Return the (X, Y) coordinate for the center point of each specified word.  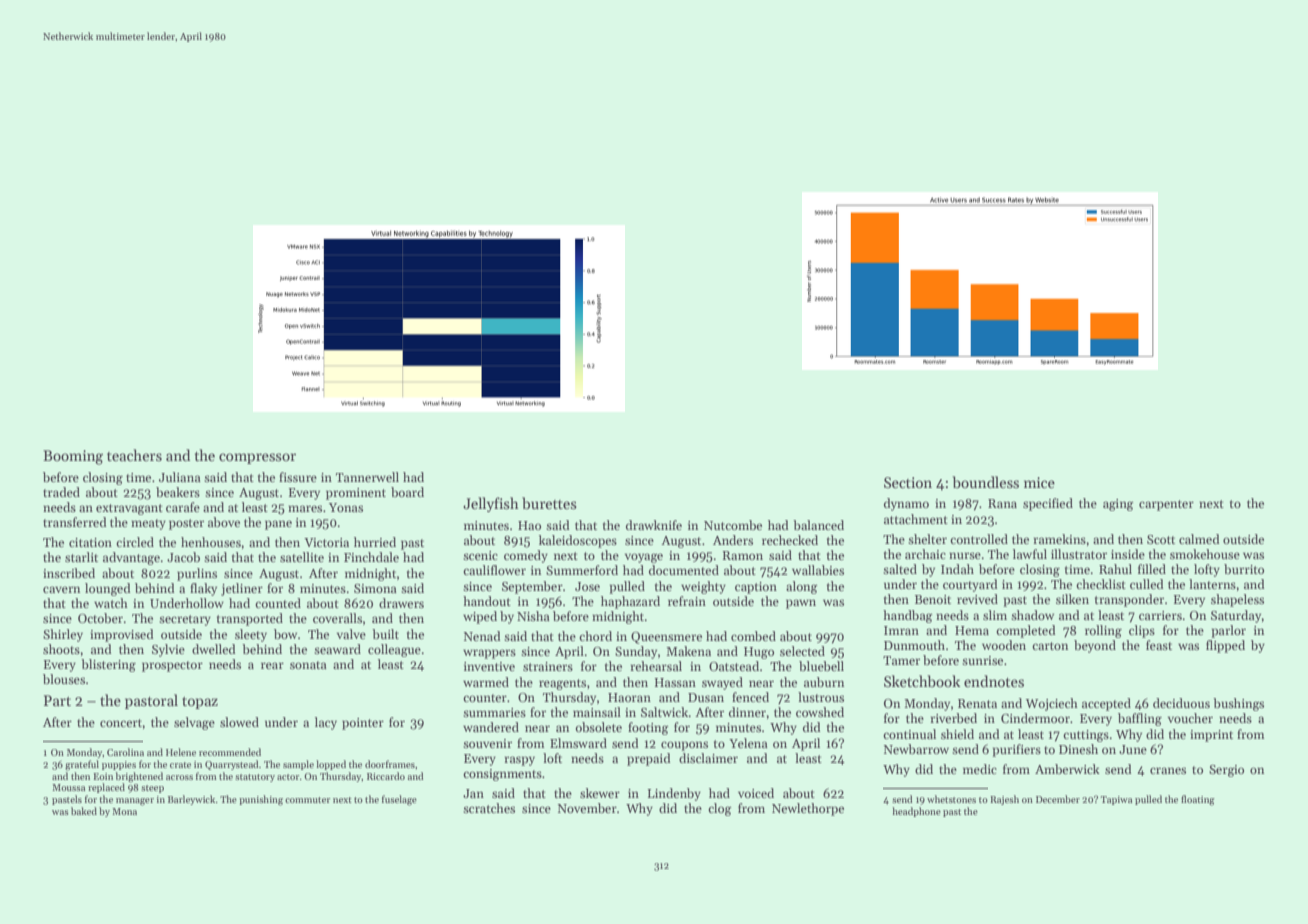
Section (908, 482)
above (224, 522)
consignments (502, 775)
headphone (916, 812)
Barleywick (192, 800)
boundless (985, 482)
